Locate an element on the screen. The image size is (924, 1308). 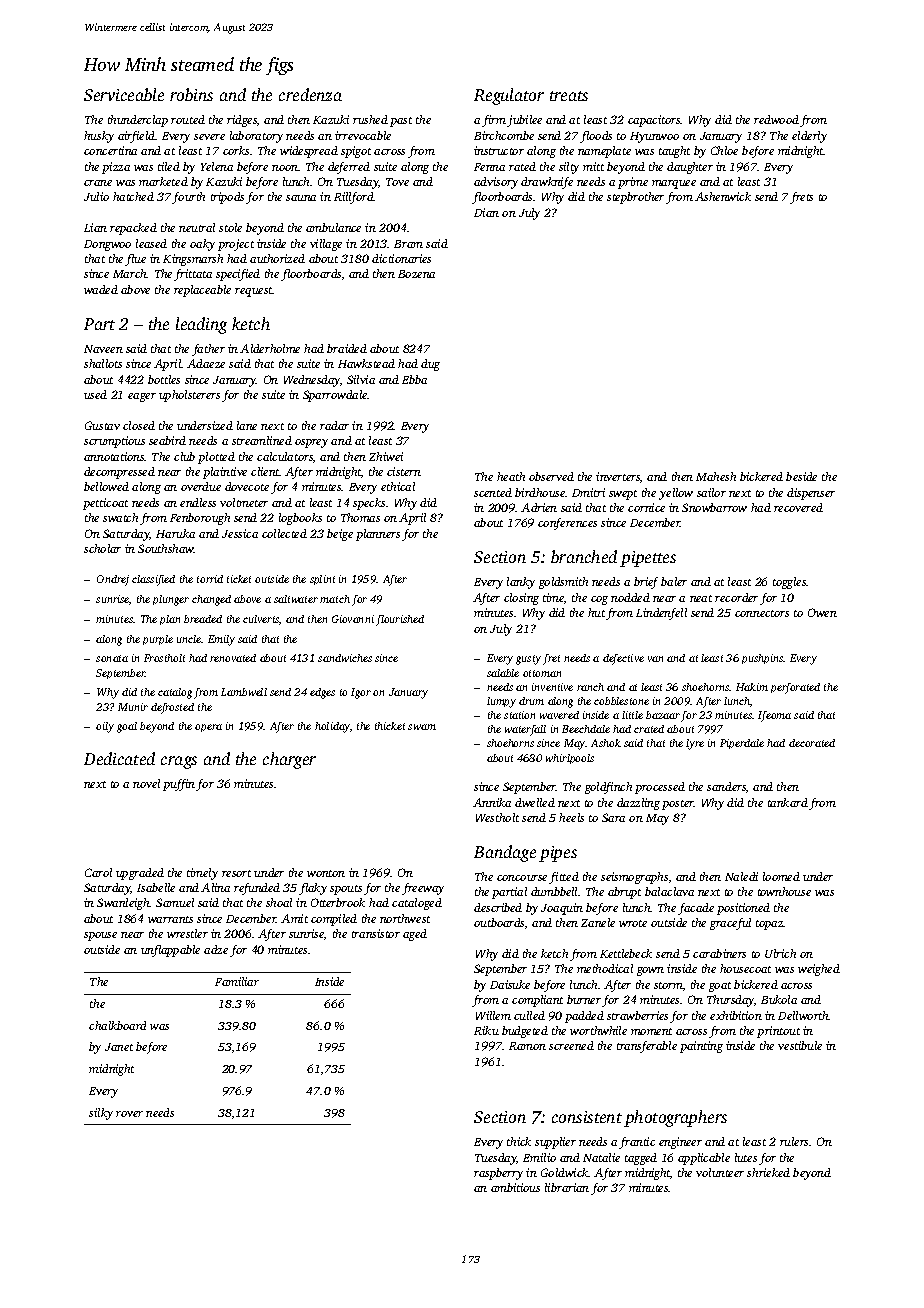
upholsterers is located at coordinates (189, 396).
